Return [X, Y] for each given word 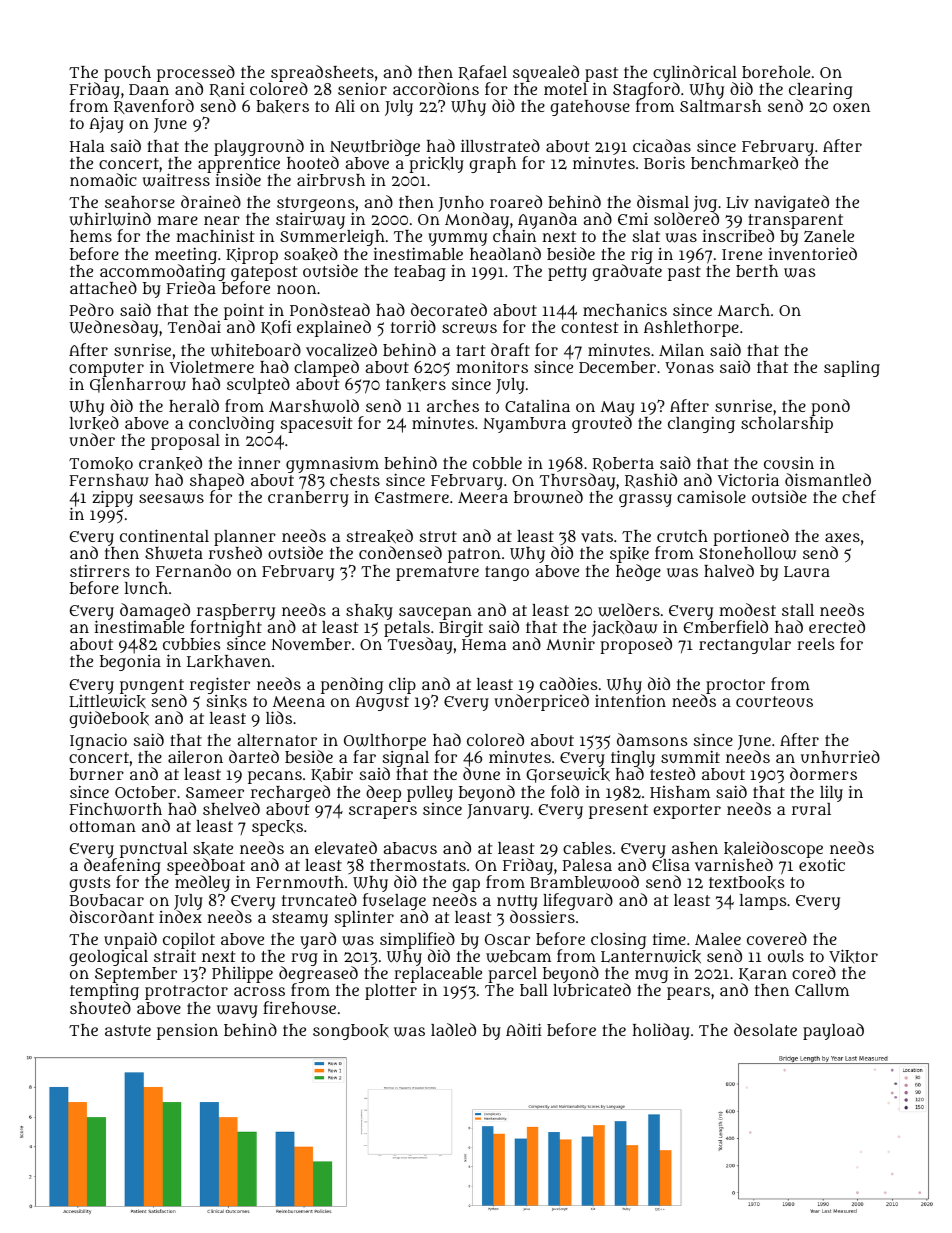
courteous [774, 701]
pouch [127, 74]
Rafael [483, 72]
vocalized [341, 349]
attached [103, 287]
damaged [155, 611]
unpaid [130, 940]
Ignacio [98, 741]
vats [597, 536]
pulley [430, 794]
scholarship [787, 425]
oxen [851, 107]
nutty [517, 902]
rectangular [745, 646]
